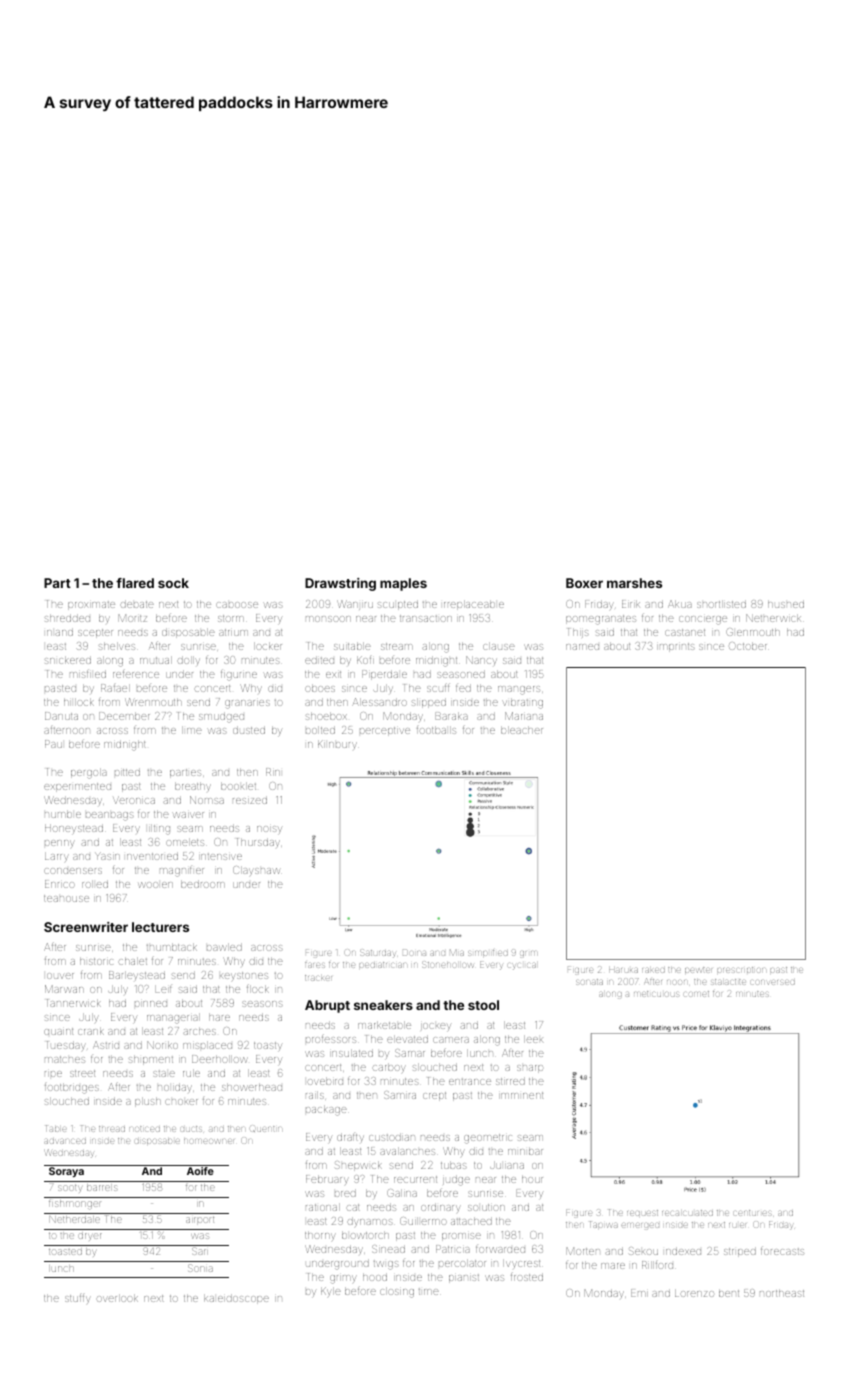  Describe the element at coordinates (584, 583) in the image. I see `Boxer` at that location.
